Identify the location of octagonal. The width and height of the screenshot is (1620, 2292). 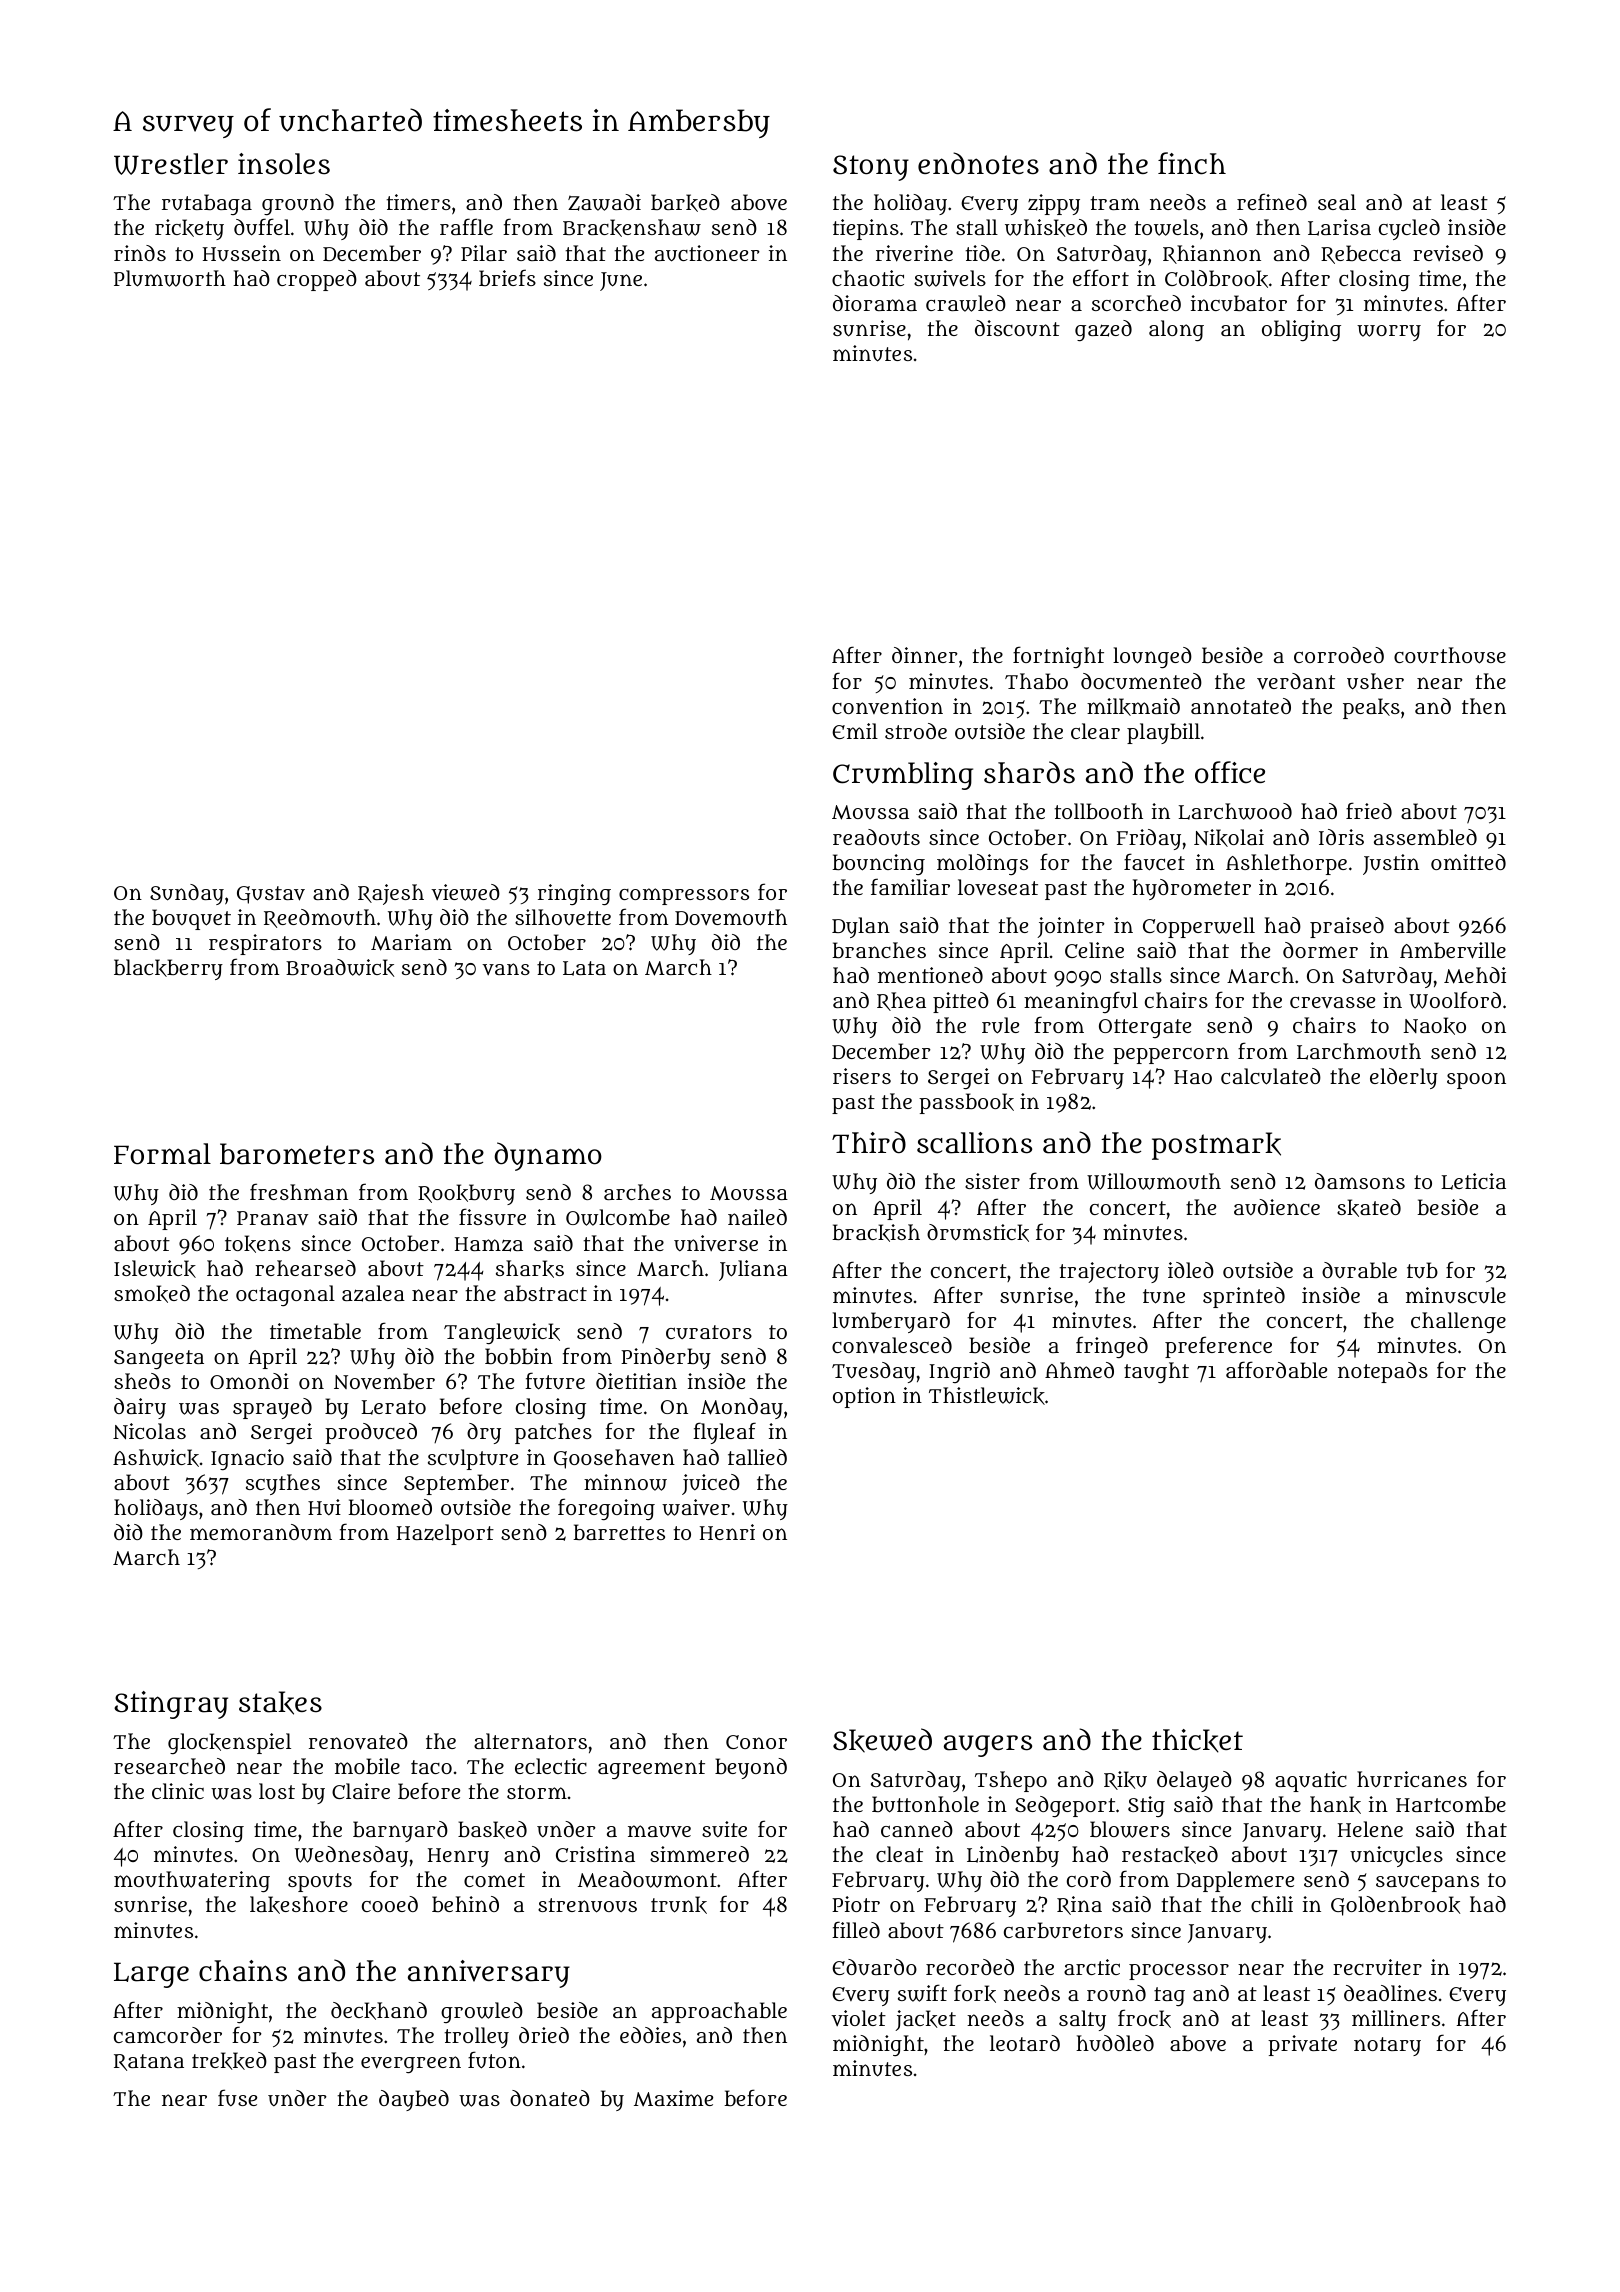
(285, 1295).
